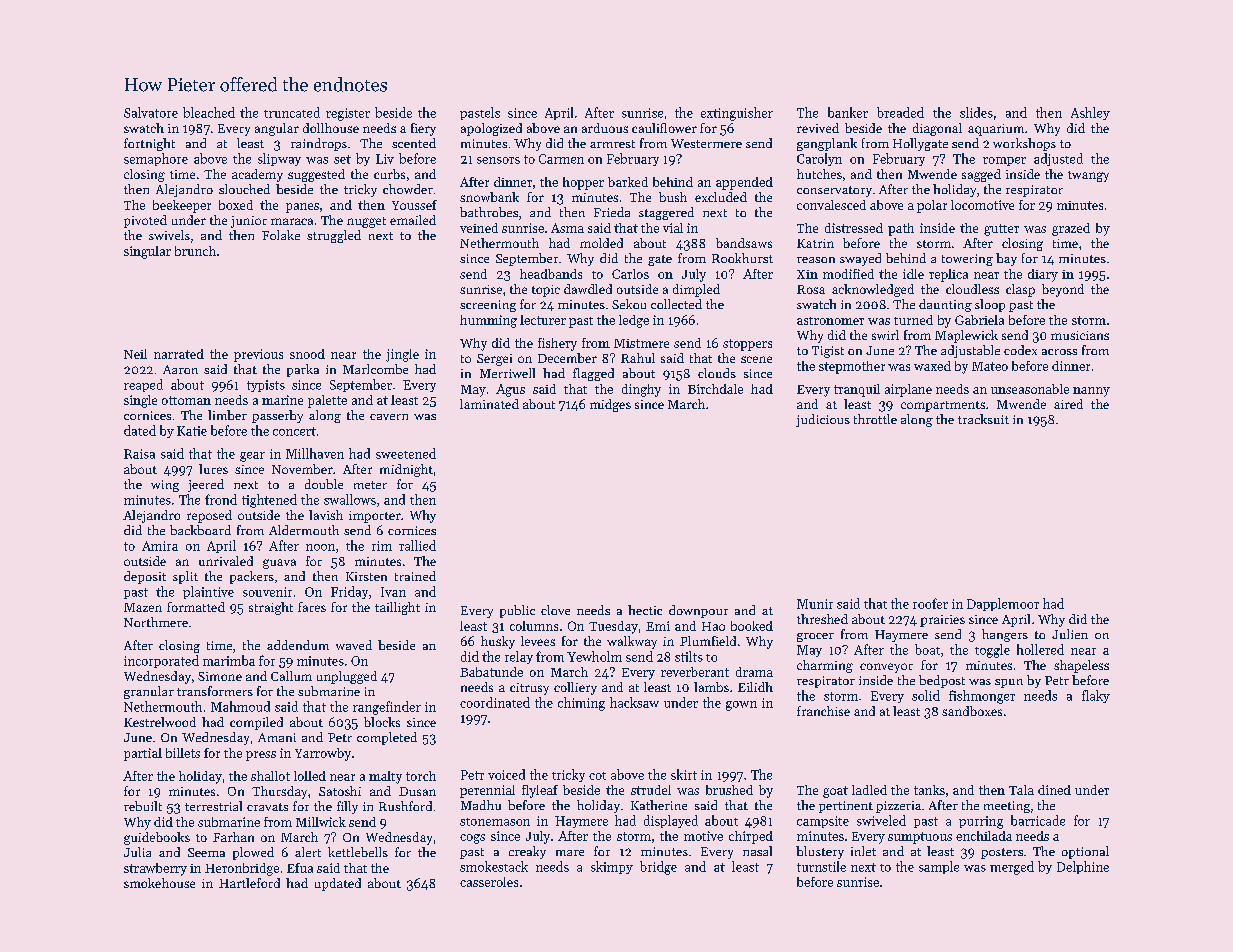 The image size is (1233, 952). Describe the element at coordinates (1083, 867) in the document. I see `Delphine` at that location.
